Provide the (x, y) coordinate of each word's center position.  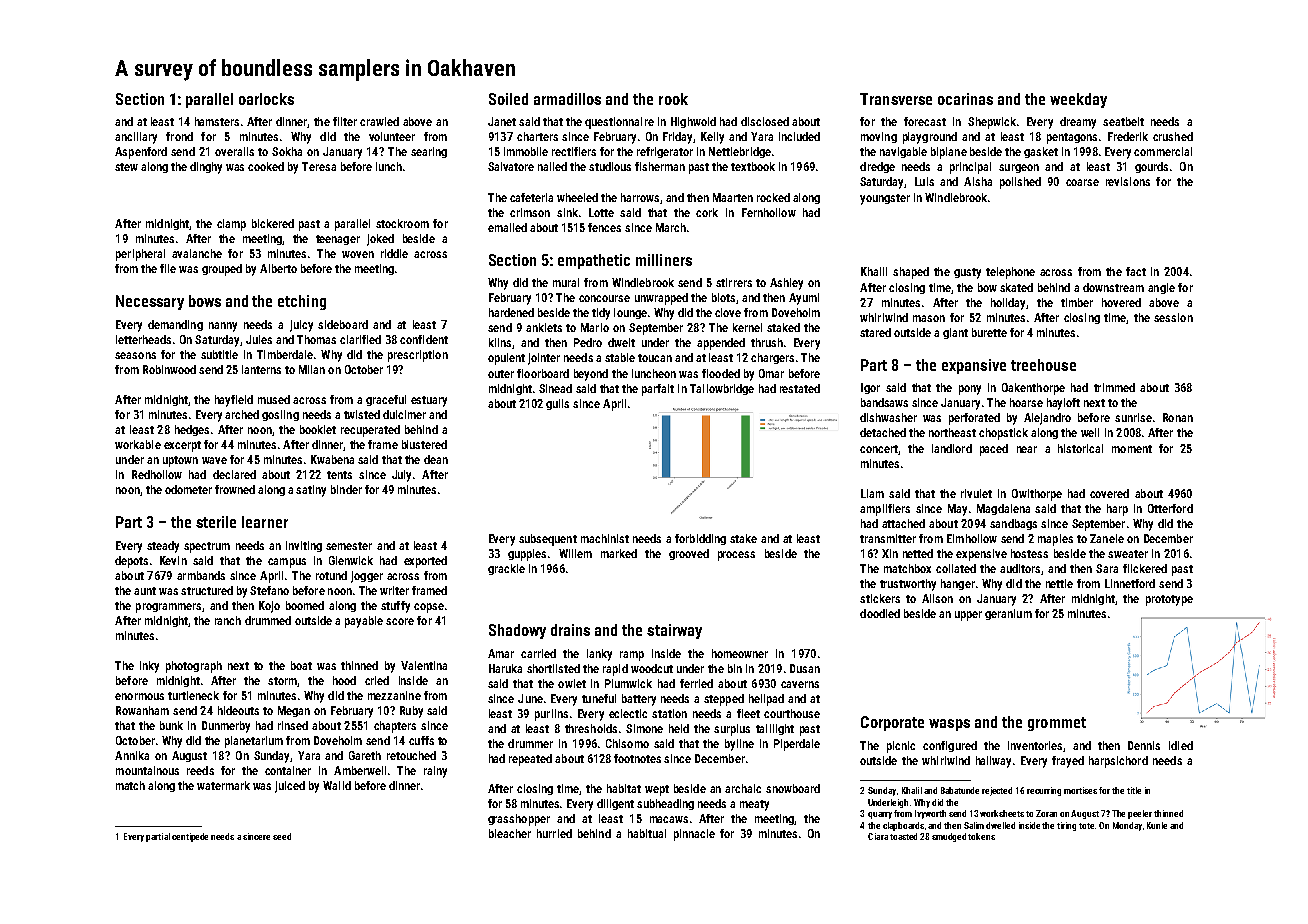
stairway (674, 631)
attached (903, 523)
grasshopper (519, 820)
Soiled (508, 99)
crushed (1173, 136)
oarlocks (266, 99)
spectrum (207, 547)
